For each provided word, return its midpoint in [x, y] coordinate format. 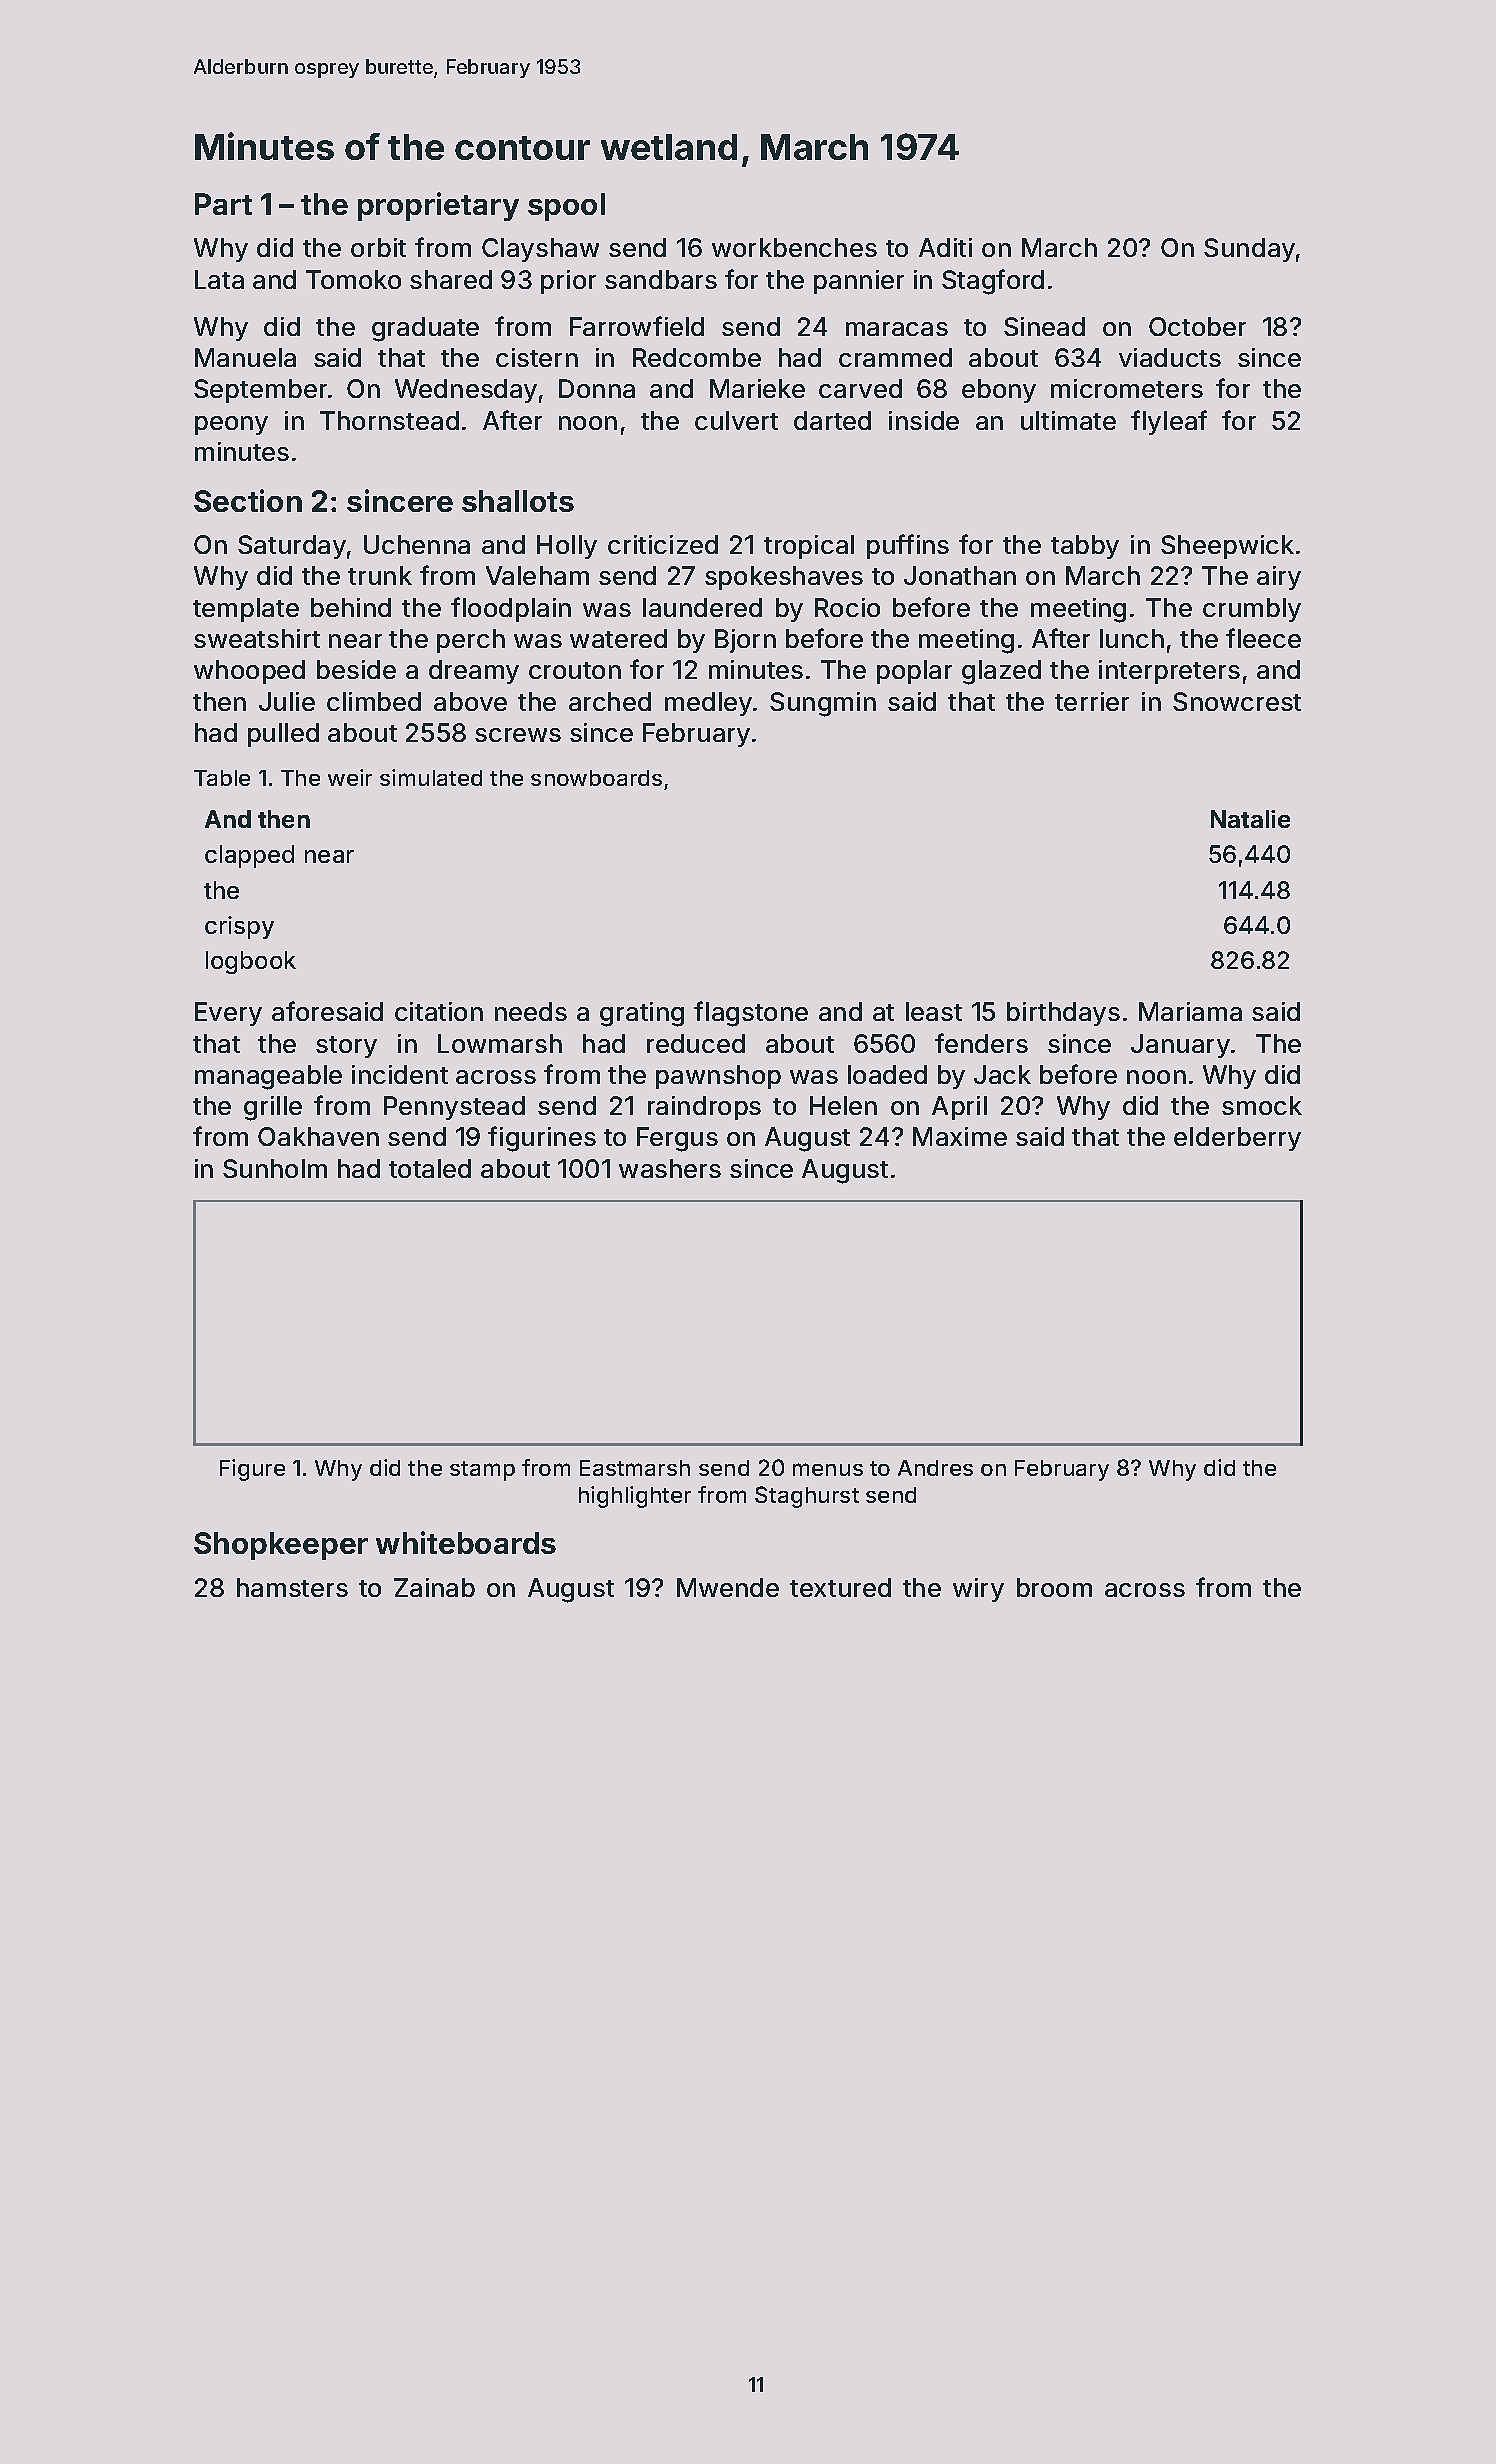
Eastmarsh [635, 1468]
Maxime [960, 1136]
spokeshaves [784, 578]
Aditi [945, 247]
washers [670, 1168]
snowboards [596, 778]
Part [223, 204]
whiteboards [466, 1542]
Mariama [1190, 1011]
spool [566, 207]
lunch [1132, 638]
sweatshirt [257, 638]
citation [439, 1011]
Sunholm [275, 1168]
